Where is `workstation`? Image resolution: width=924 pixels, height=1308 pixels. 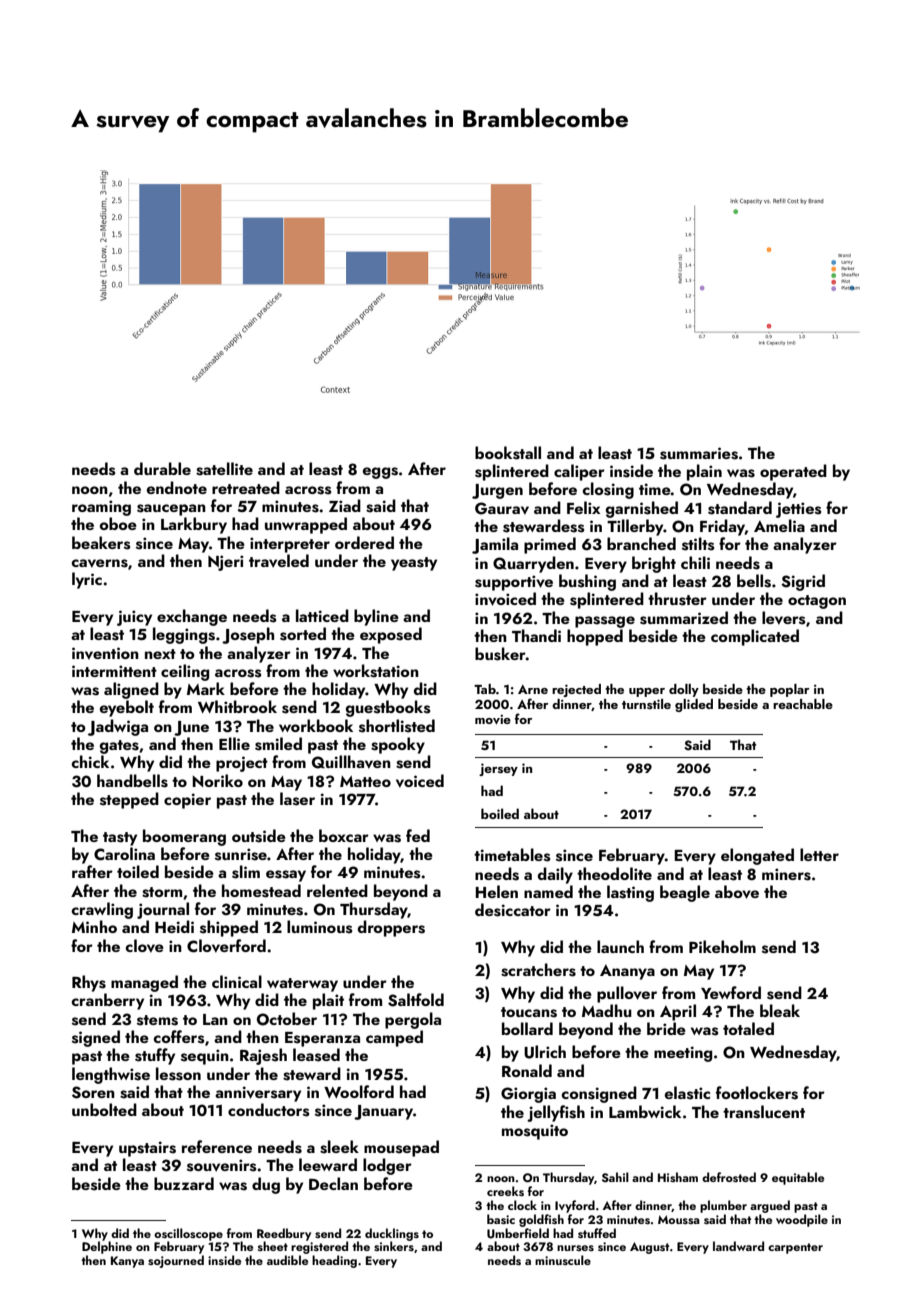 workstation is located at coordinates (376, 671).
